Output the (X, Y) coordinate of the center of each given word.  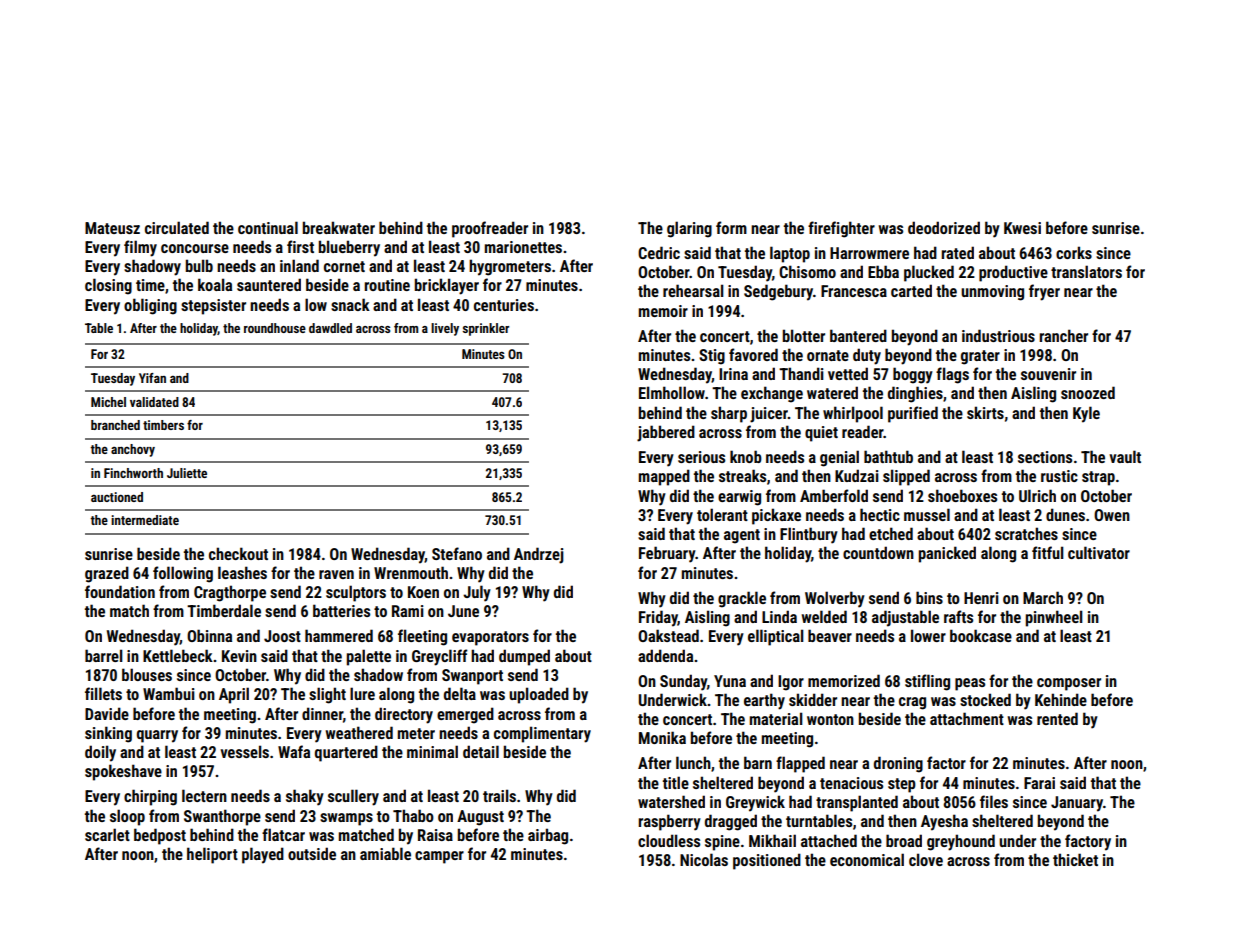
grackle (742, 599)
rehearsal (693, 290)
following (183, 574)
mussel (927, 514)
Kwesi (1022, 228)
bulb (199, 265)
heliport (212, 855)
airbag (548, 836)
